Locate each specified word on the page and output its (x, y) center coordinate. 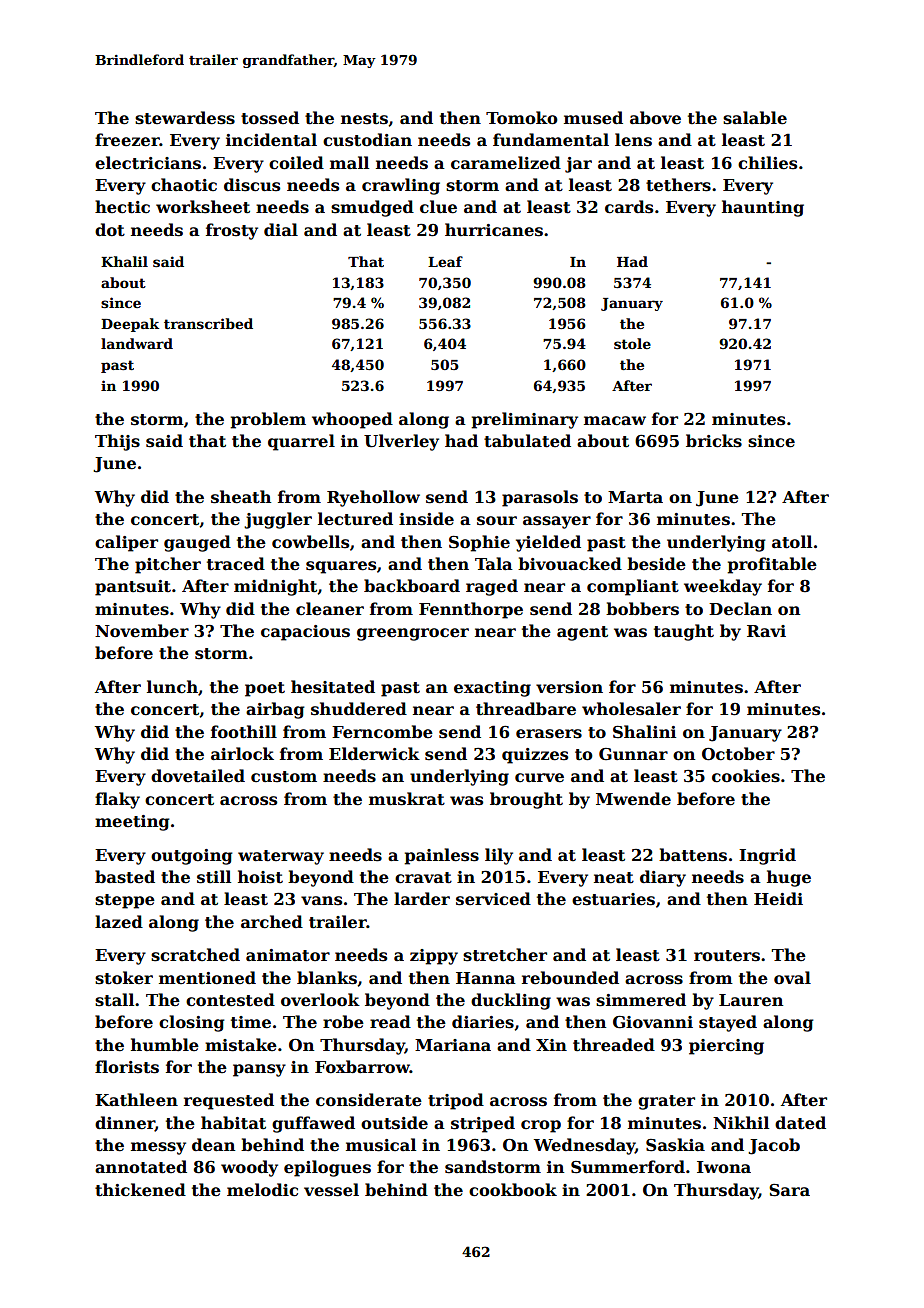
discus (252, 185)
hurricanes (494, 230)
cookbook (513, 1190)
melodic (262, 1190)
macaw (615, 421)
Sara (789, 1190)
